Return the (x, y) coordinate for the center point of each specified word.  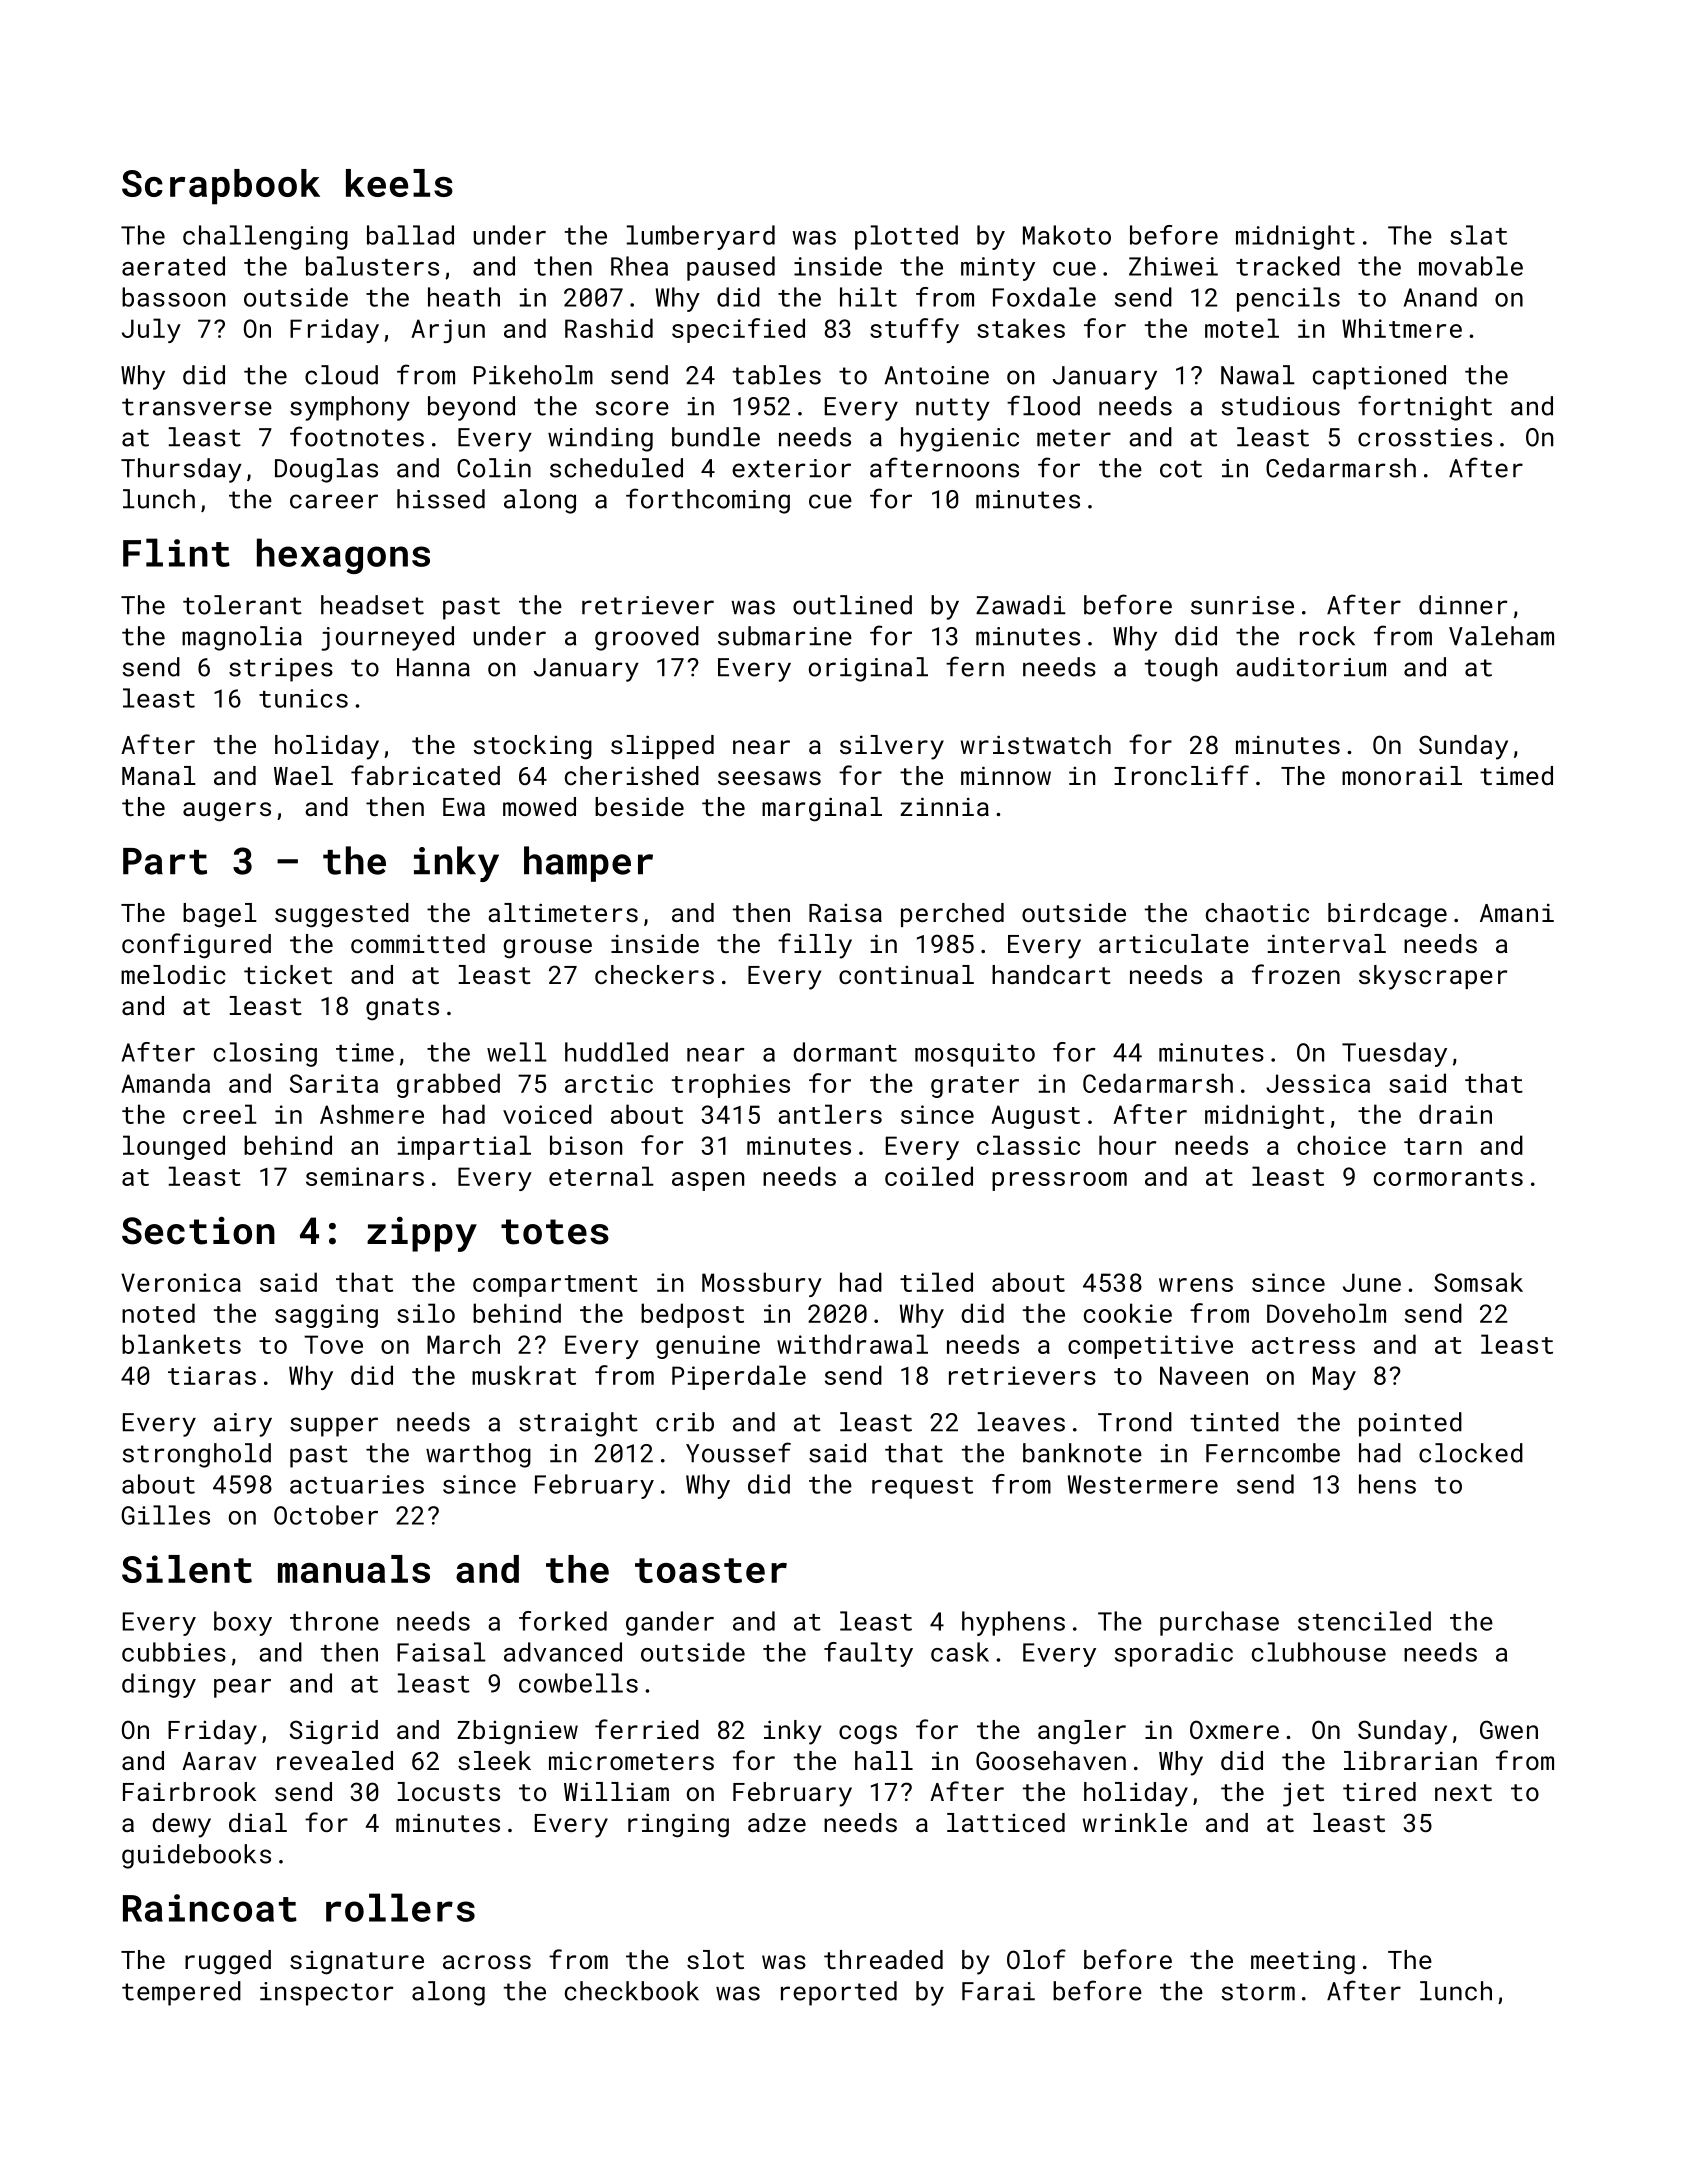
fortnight (1425, 408)
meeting (1303, 1962)
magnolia (242, 638)
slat (1478, 235)
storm (1258, 1992)
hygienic (960, 439)
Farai (998, 1991)
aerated (173, 266)
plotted (906, 237)
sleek (494, 1760)
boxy (243, 1623)
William (616, 1791)
